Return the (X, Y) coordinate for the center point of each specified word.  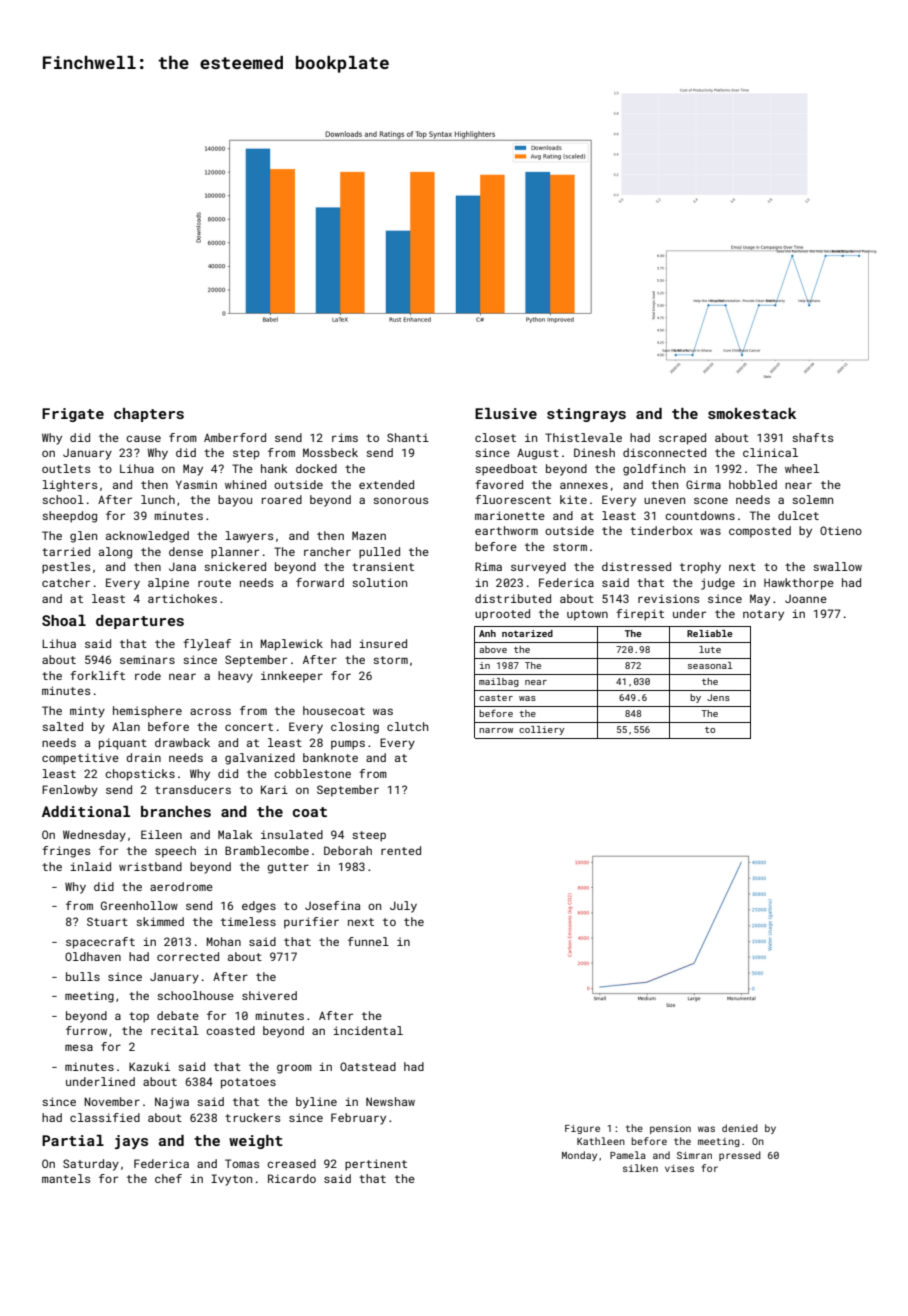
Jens (718, 697)
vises (679, 1168)
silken (640, 1168)
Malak (235, 834)
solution (379, 582)
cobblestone (312, 773)
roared (282, 499)
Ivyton (231, 1180)
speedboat (506, 470)
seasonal (710, 665)
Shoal (64, 620)
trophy (700, 568)
